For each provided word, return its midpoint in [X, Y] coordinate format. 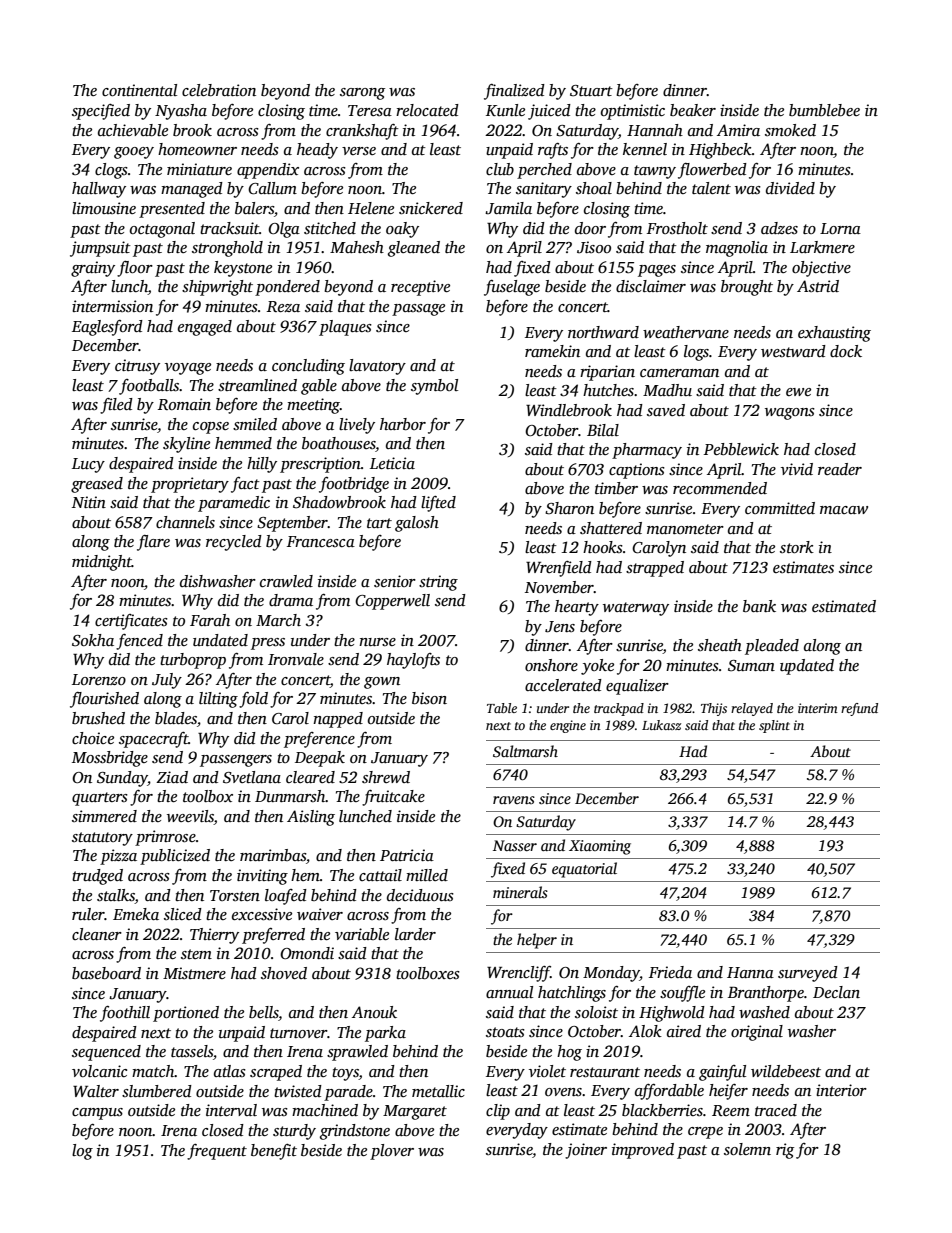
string [438, 583]
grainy [93, 269]
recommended [720, 488]
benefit [274, 1152]
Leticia [392, 463]
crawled [286, 581]
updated [807, 667]
